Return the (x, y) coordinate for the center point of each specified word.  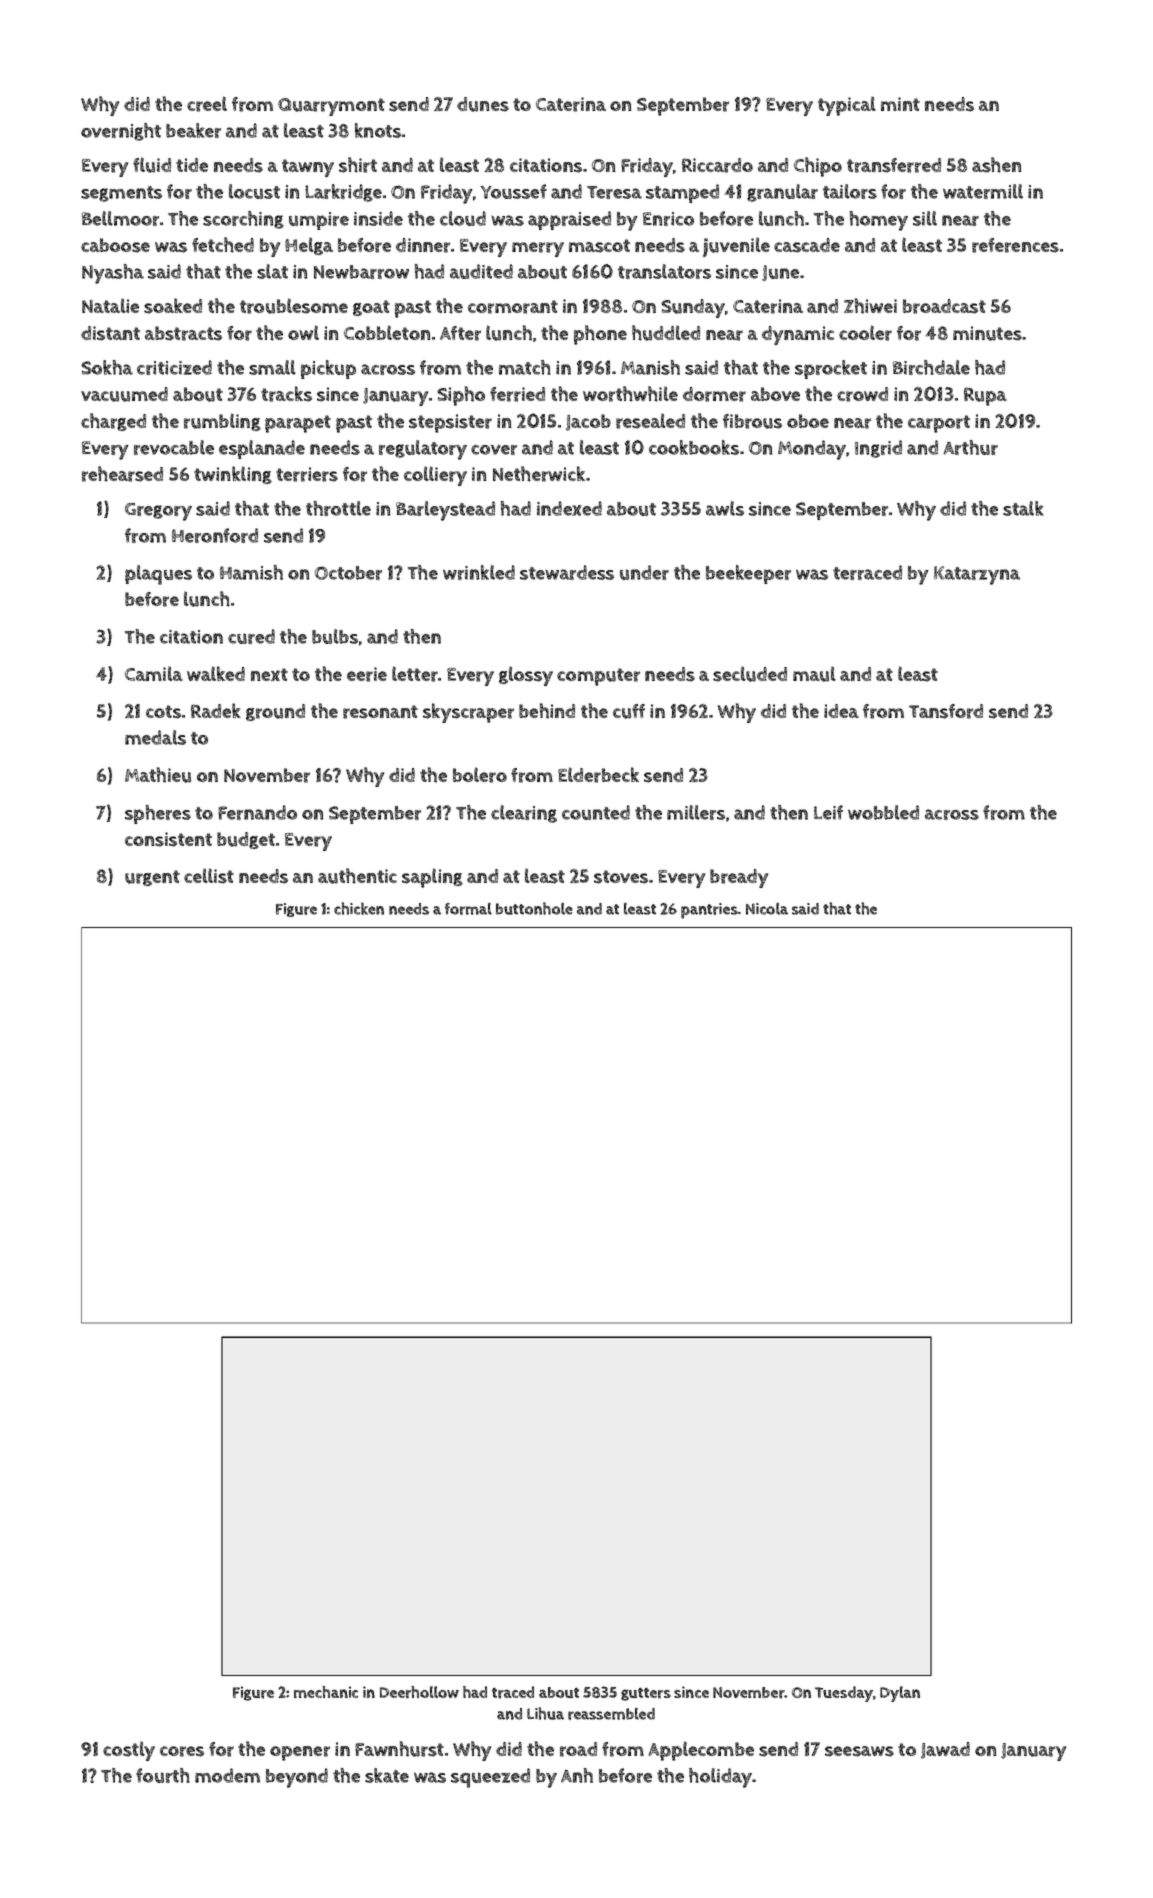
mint (900, 104)
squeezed (490, 1778)
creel (207, 104)
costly (129, 1751)
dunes (483, 104)
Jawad (945, 1750)
